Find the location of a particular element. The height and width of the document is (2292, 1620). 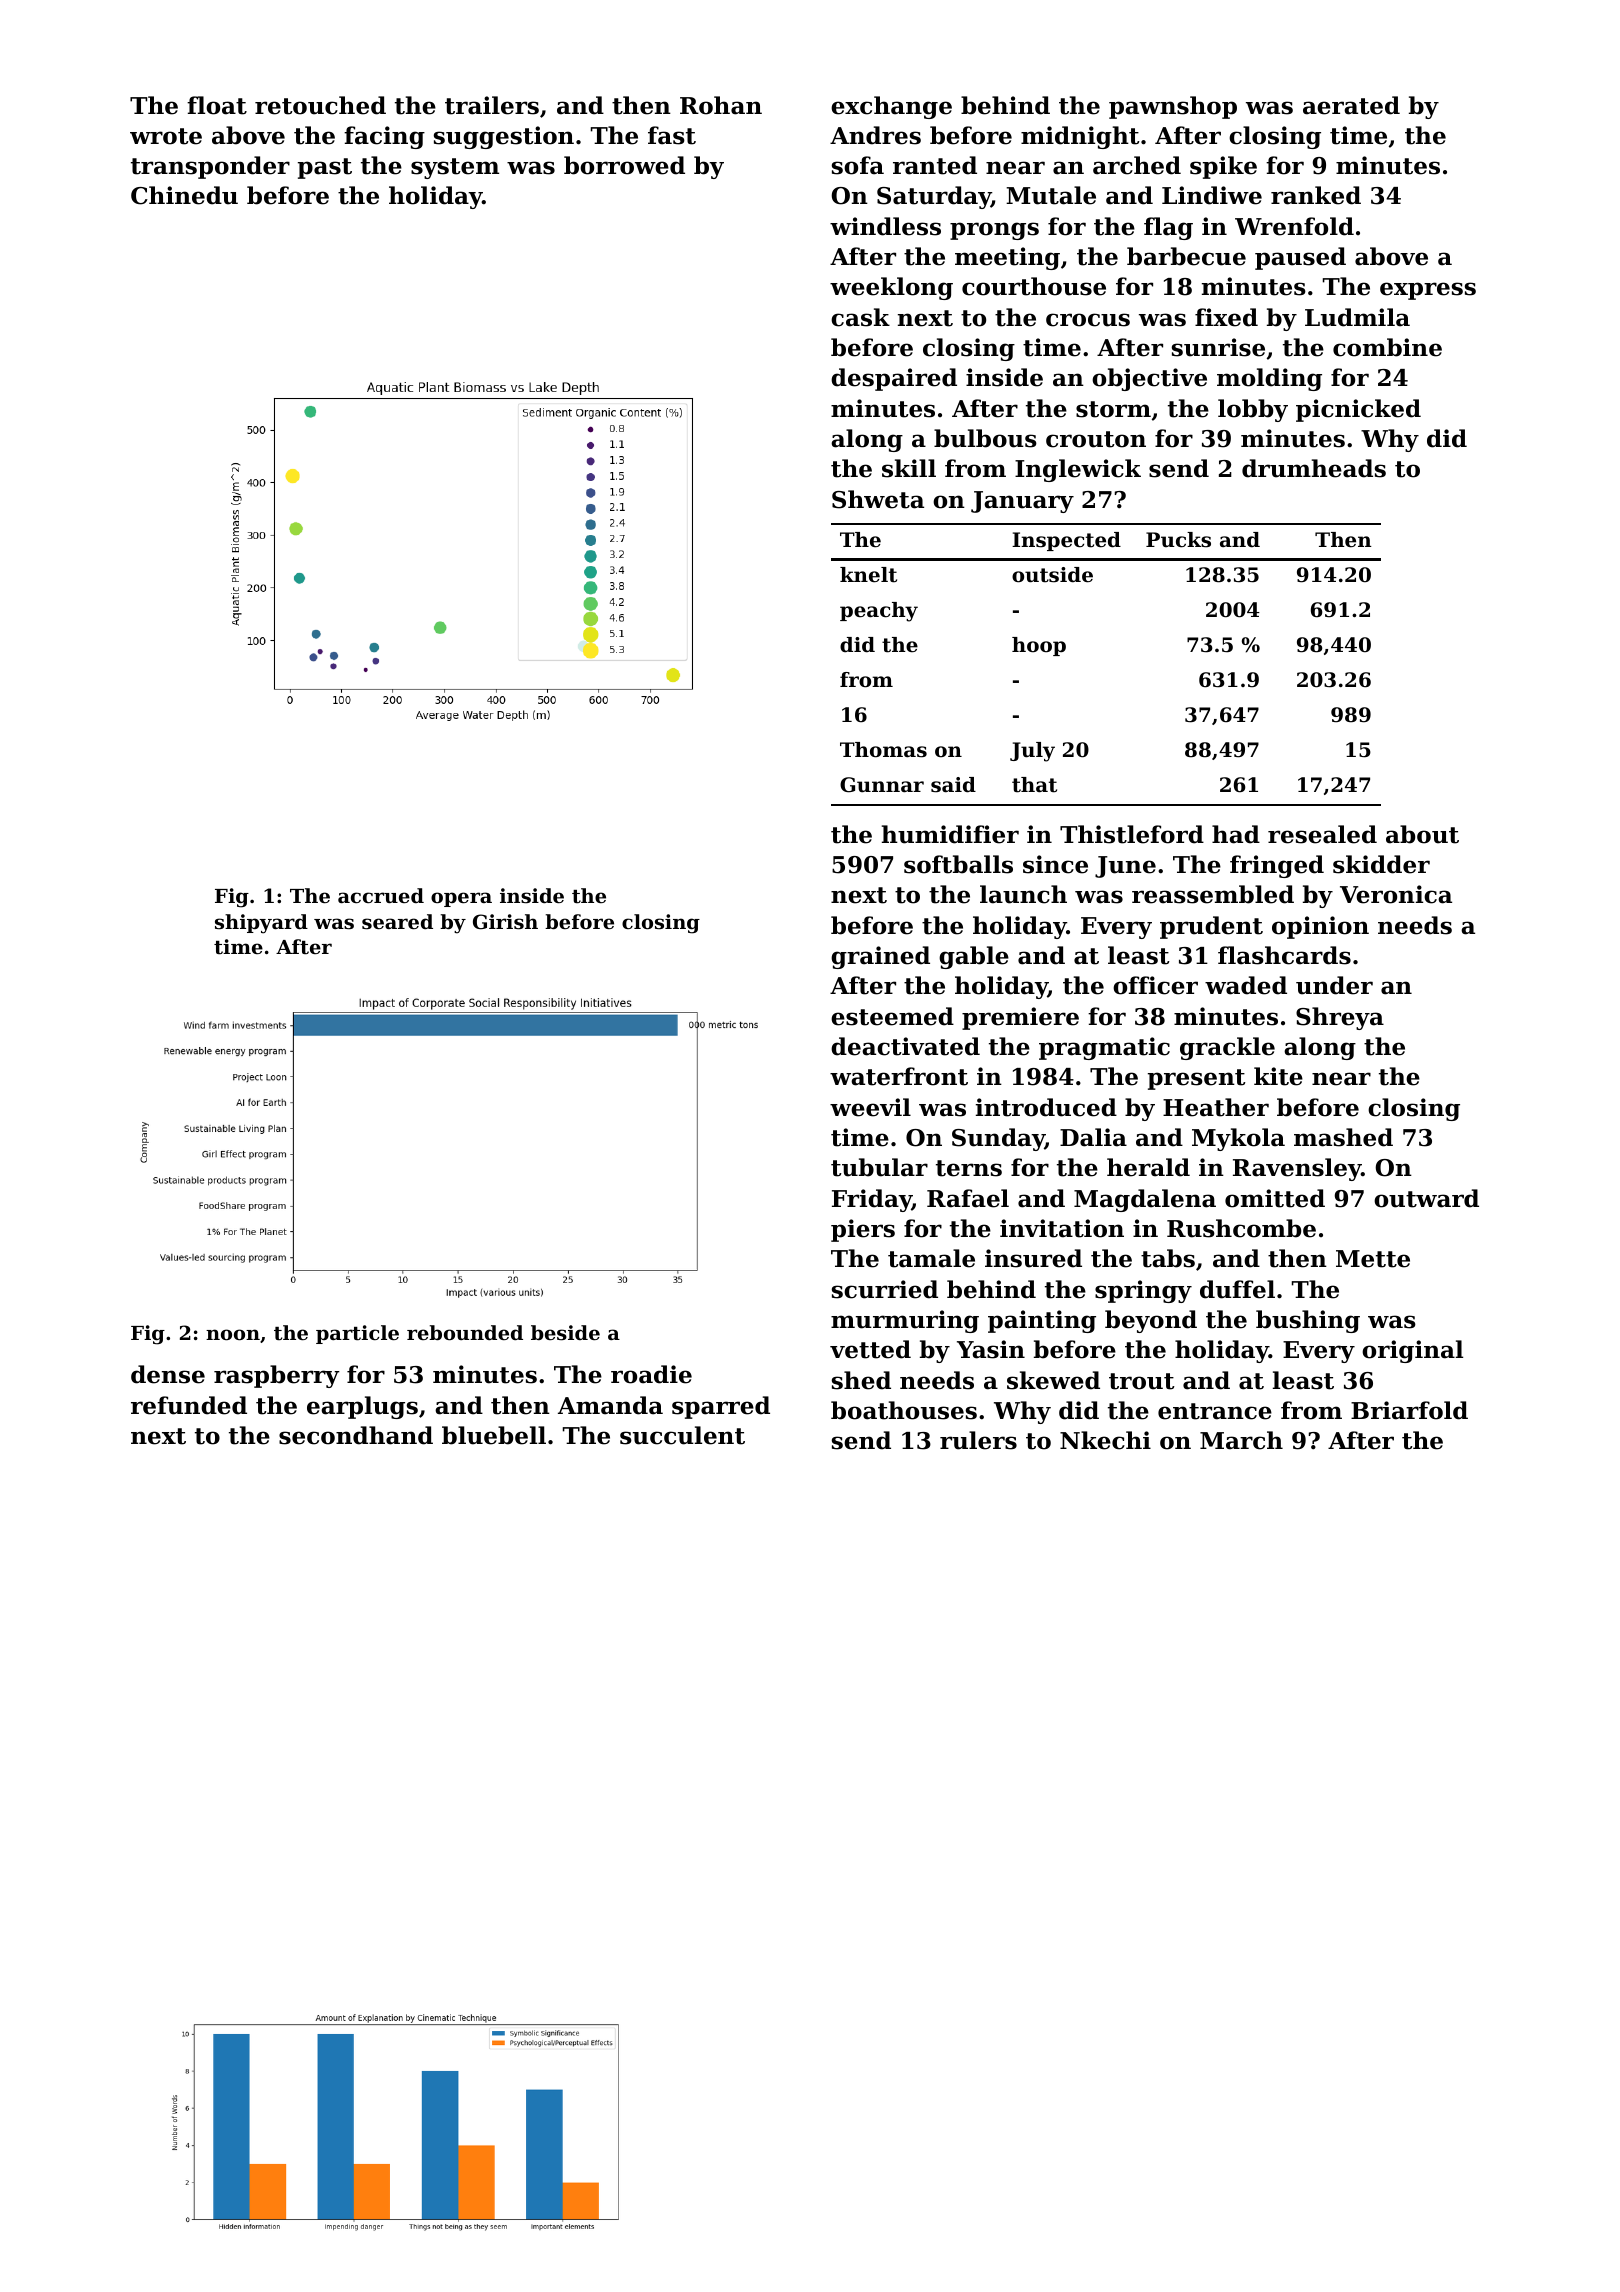

knelt is located at coordinates (868, 575).
